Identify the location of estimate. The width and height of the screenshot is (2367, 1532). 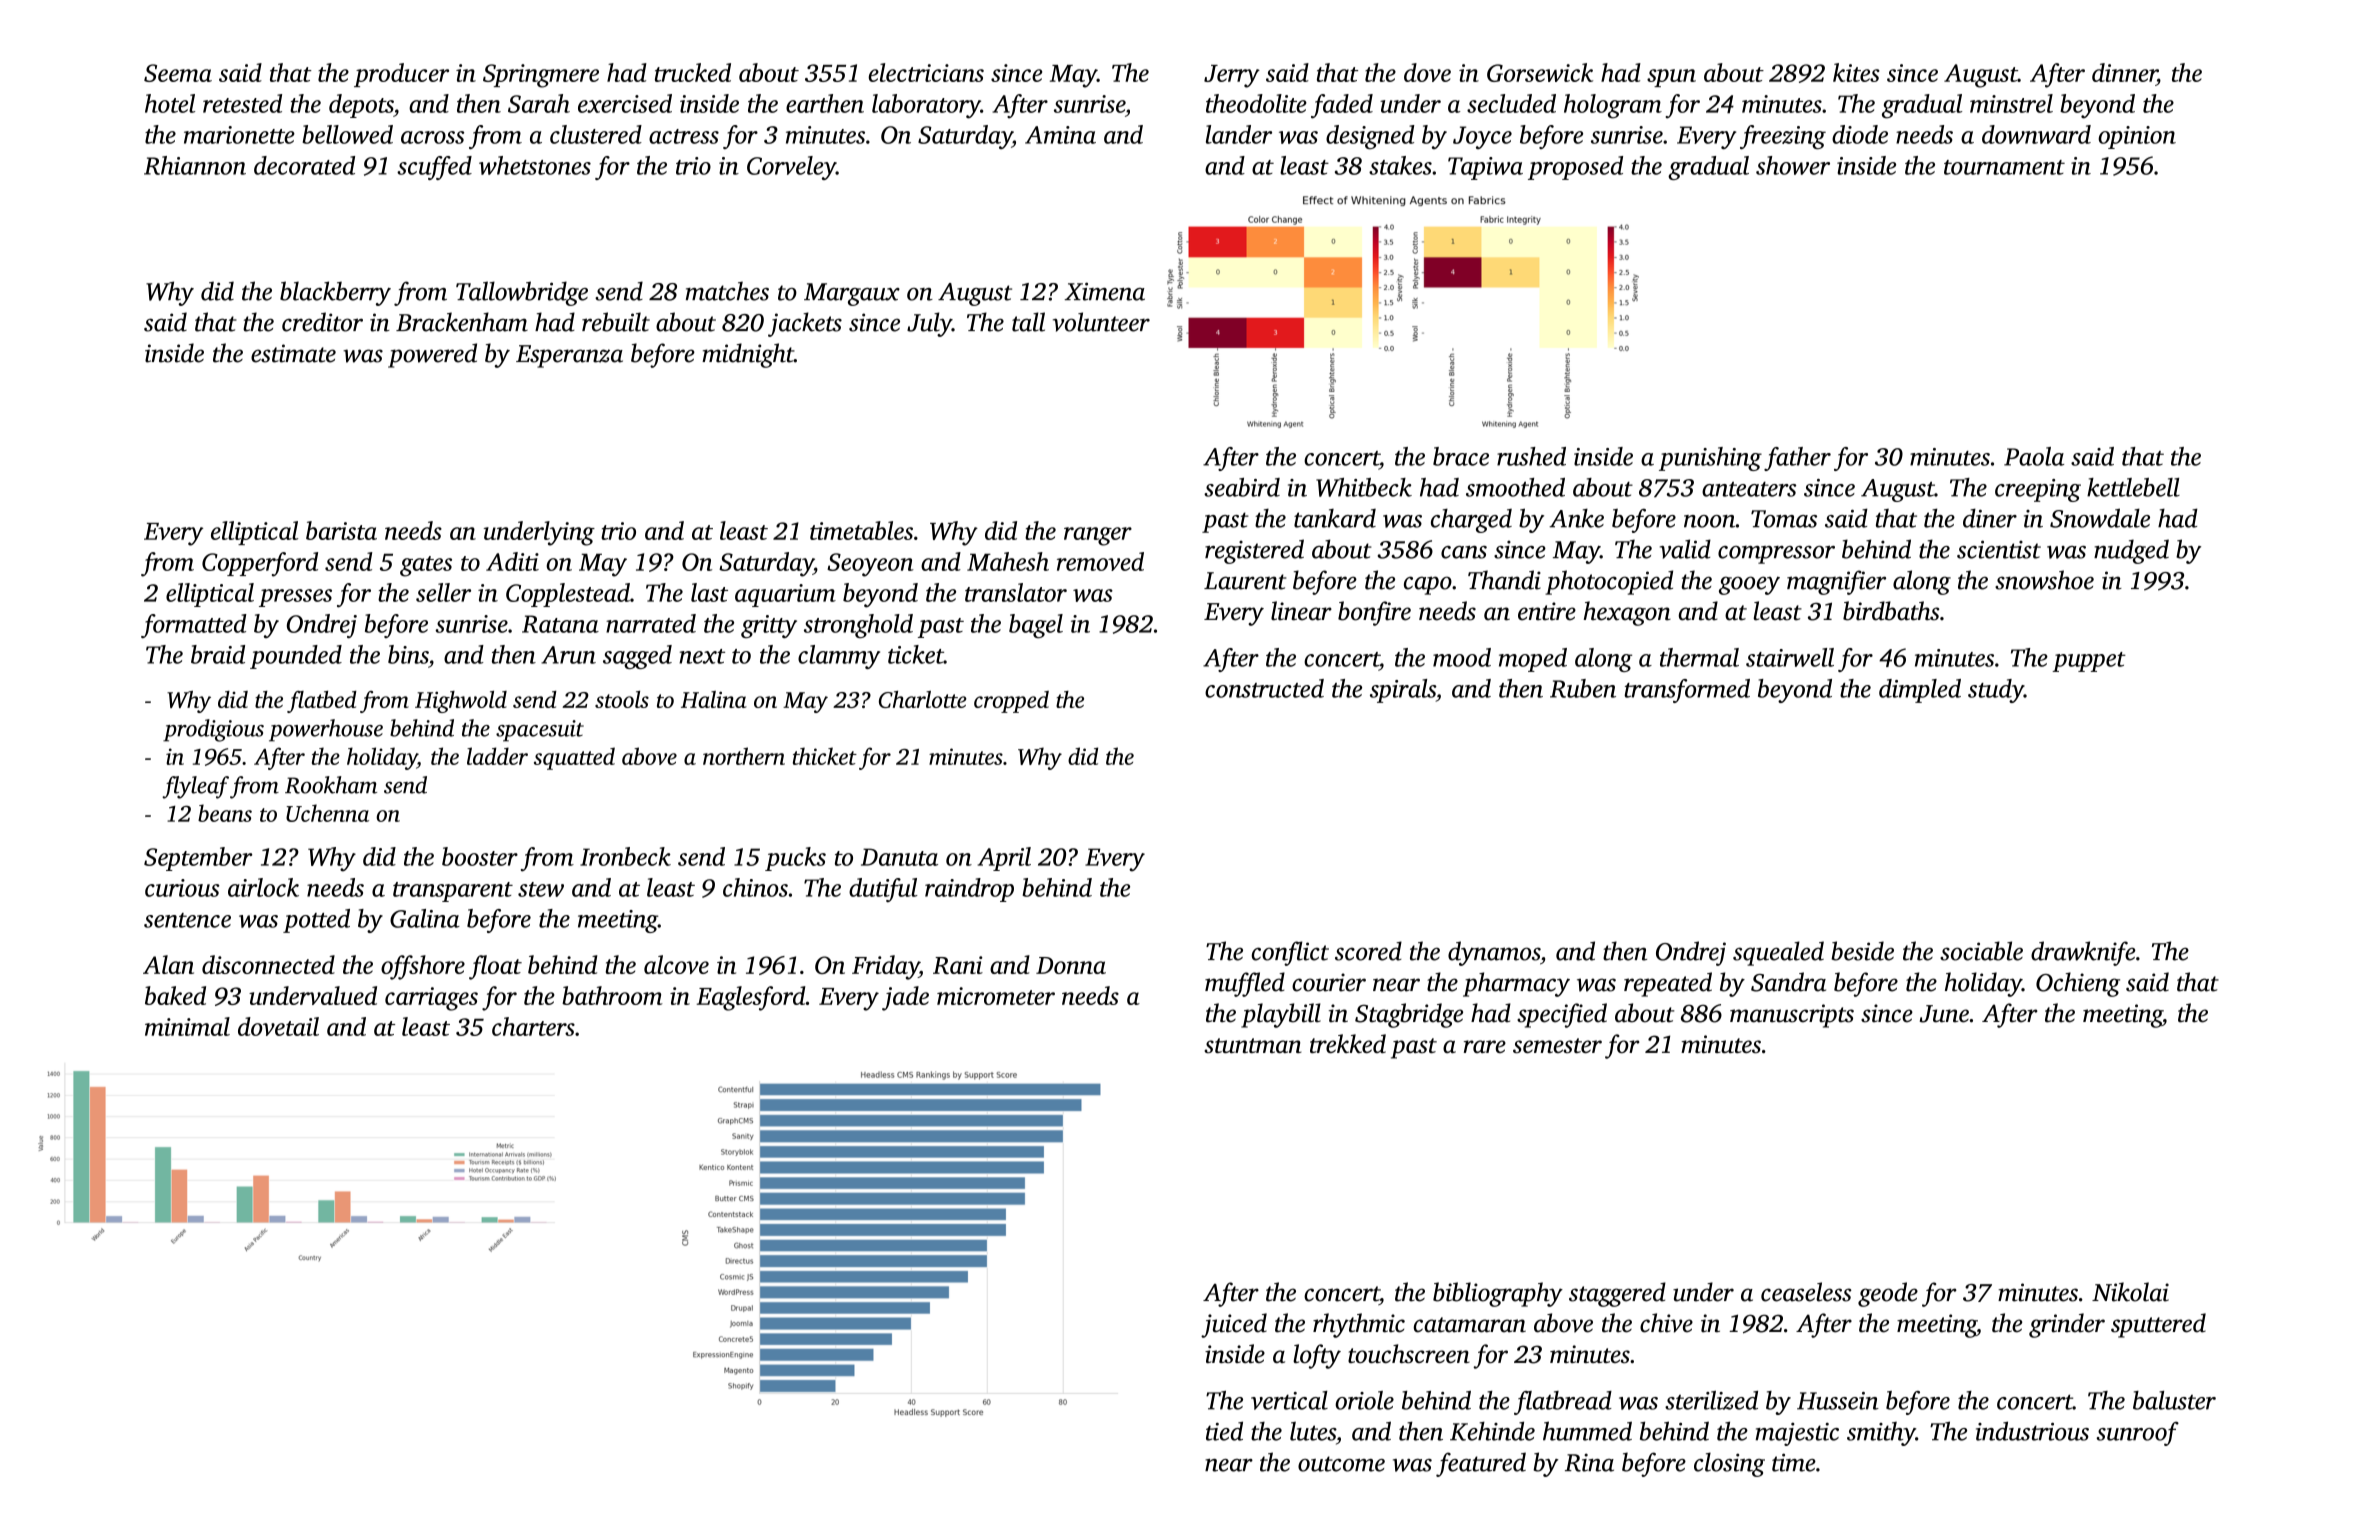
(293, 353).
